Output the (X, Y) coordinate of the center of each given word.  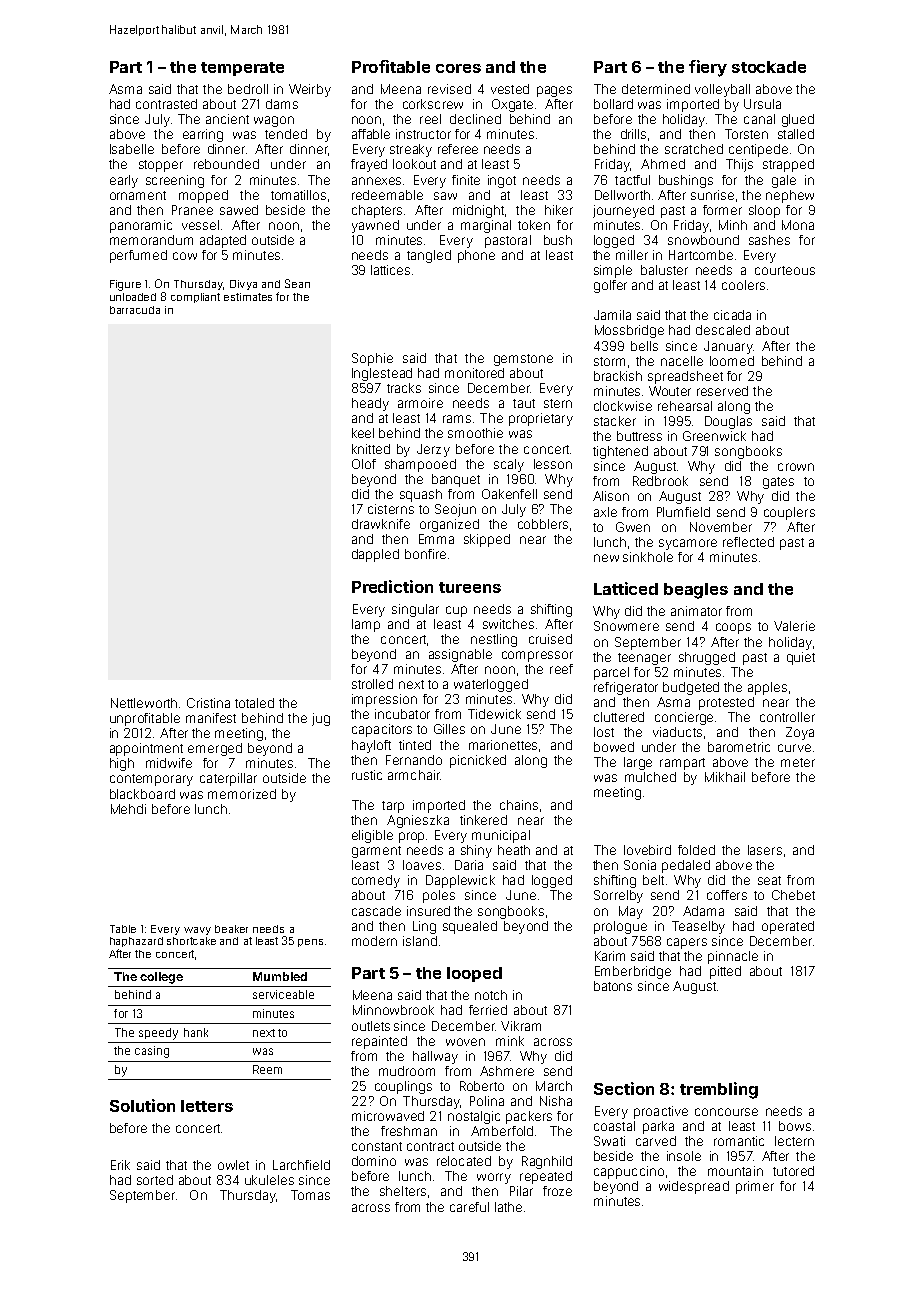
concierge (684, 718)
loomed (732, 361)
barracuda (135, 310)
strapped (788, 165)
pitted (725, 972)
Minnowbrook (393, 1010)
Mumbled (280, 976)
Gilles (449, 729)
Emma (436, 539)
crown (796, 467)
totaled (254, 703)
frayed (369, 165)
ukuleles (269, 1180)
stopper (161, 166)
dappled (375, 555)
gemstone (523, 360)
